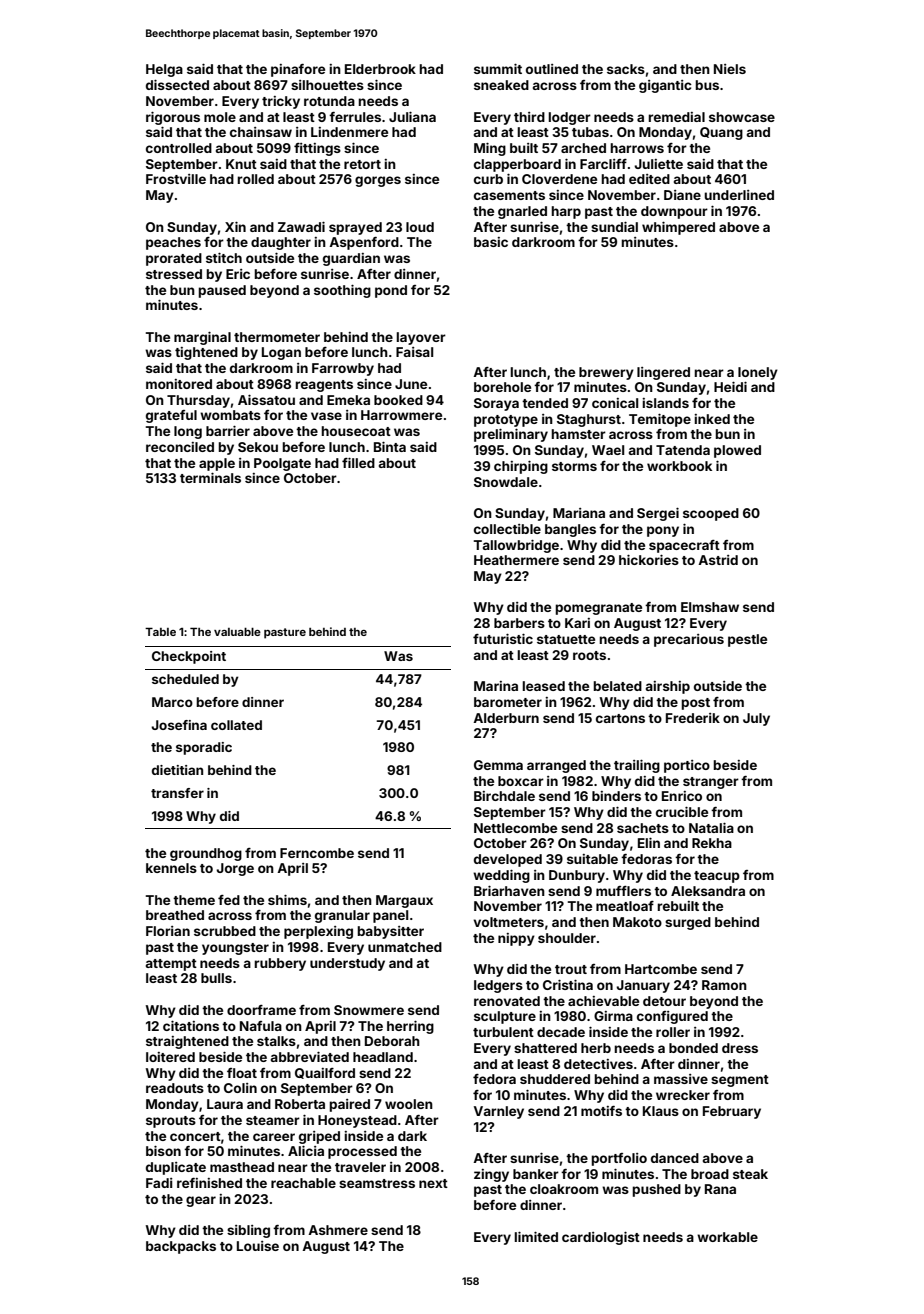  Describe the element at coordinates (491, 242) in the document. I see `basic` at that location.
